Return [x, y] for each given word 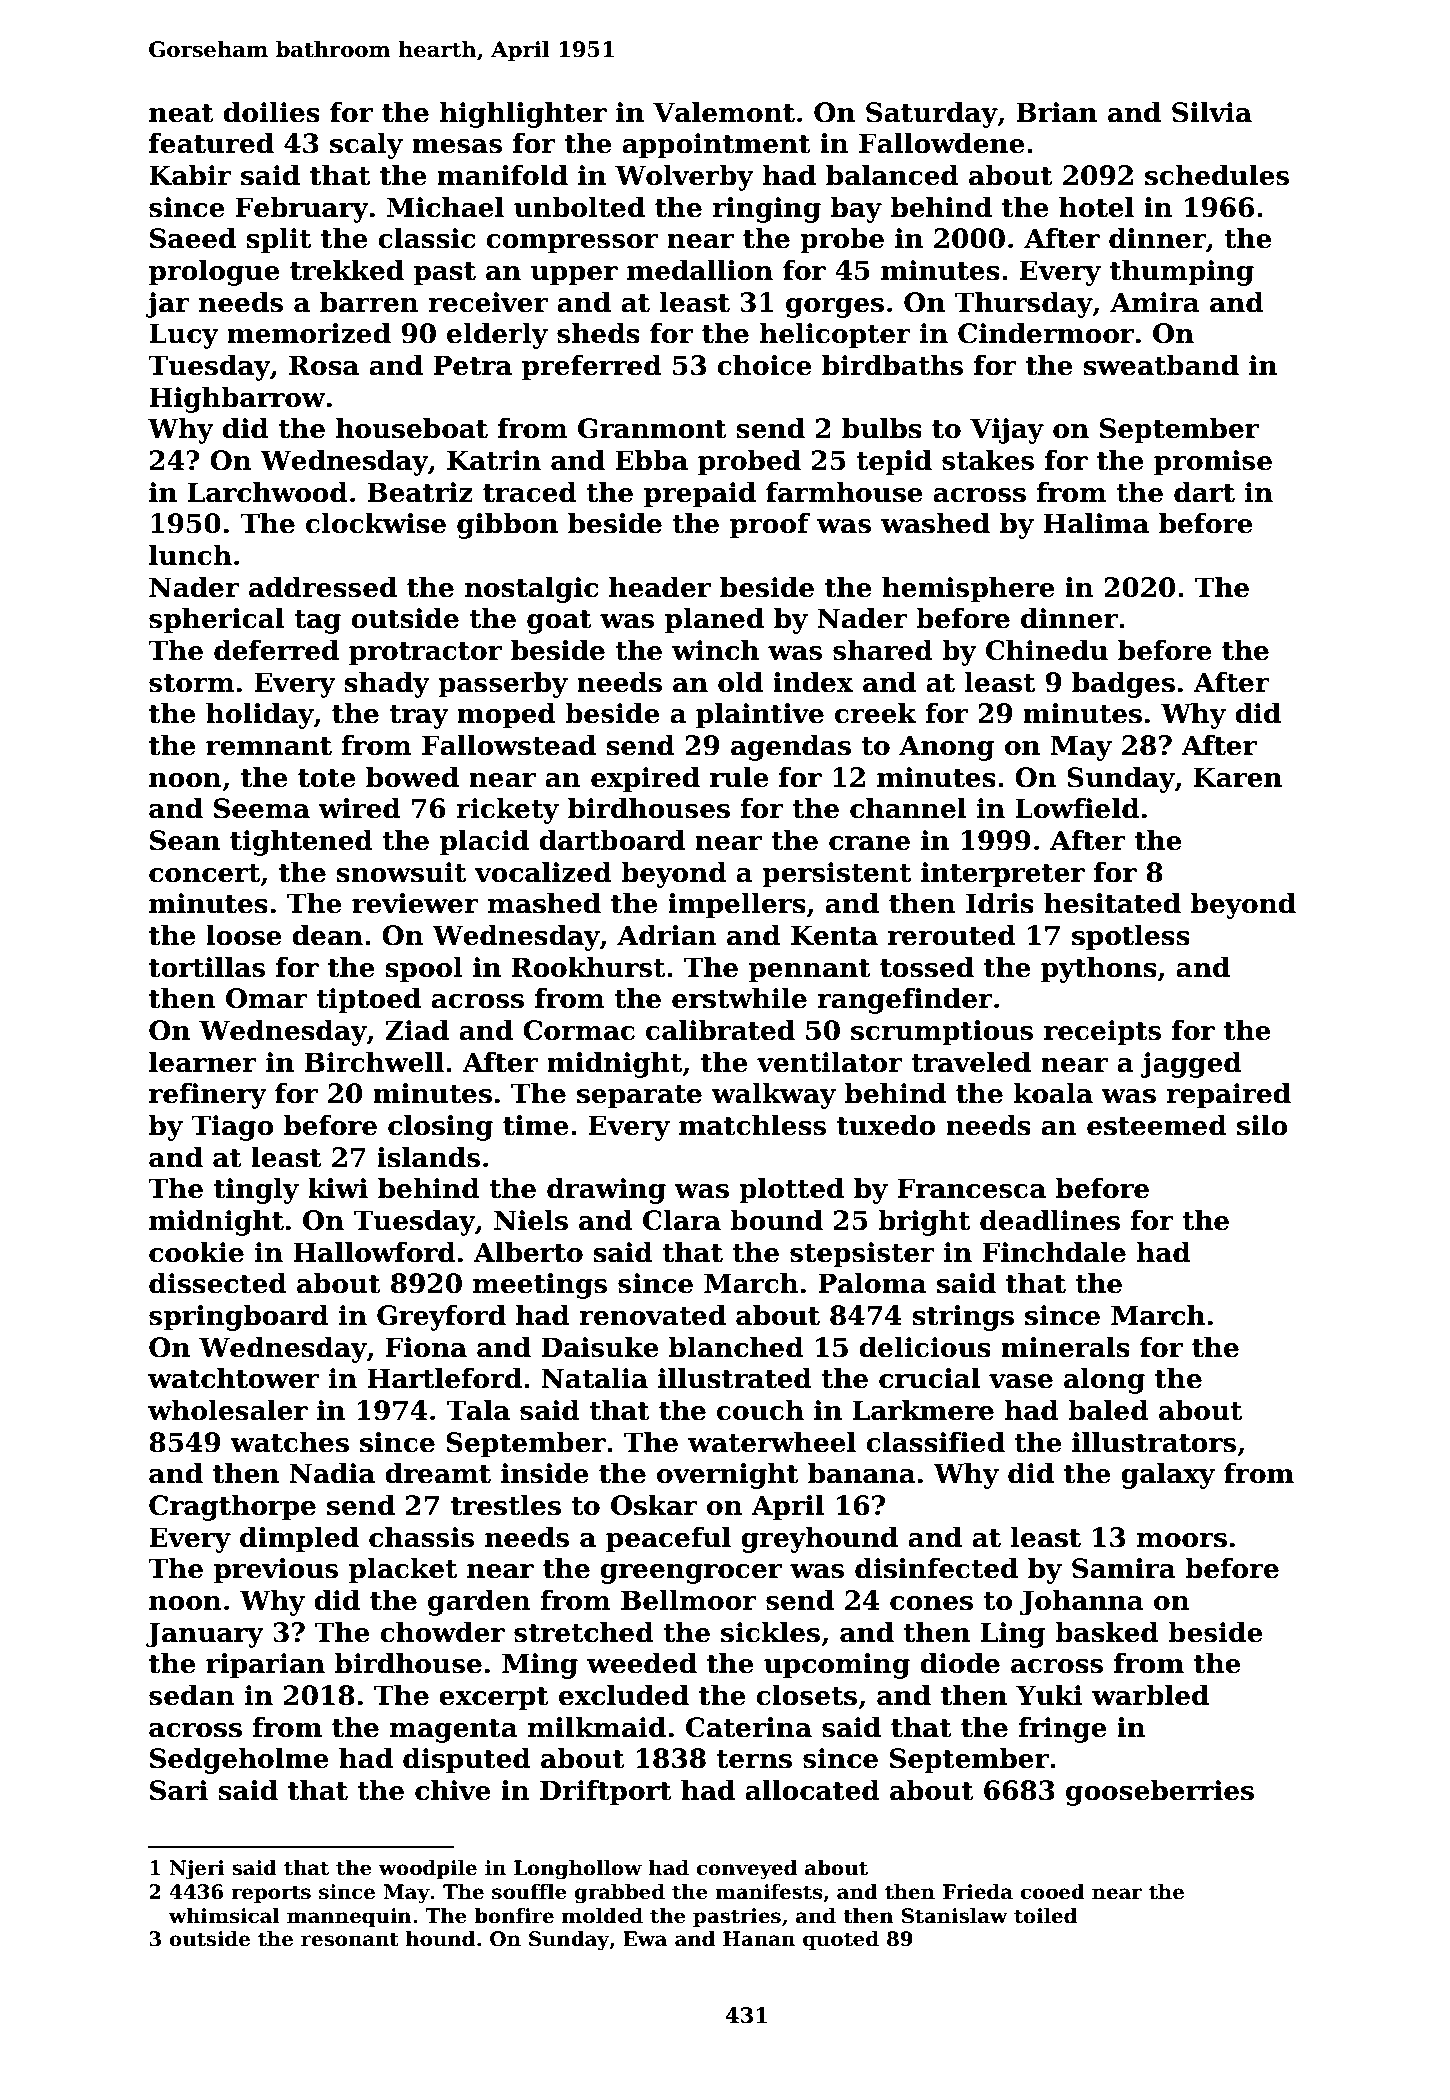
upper [574, 276]
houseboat [412, 428]
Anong [947, 748]
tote [327, 778]
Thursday [1024, 305]
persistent [836, 875]
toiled [1045, 1916]
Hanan [759, 1939]
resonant [350, 1939]
